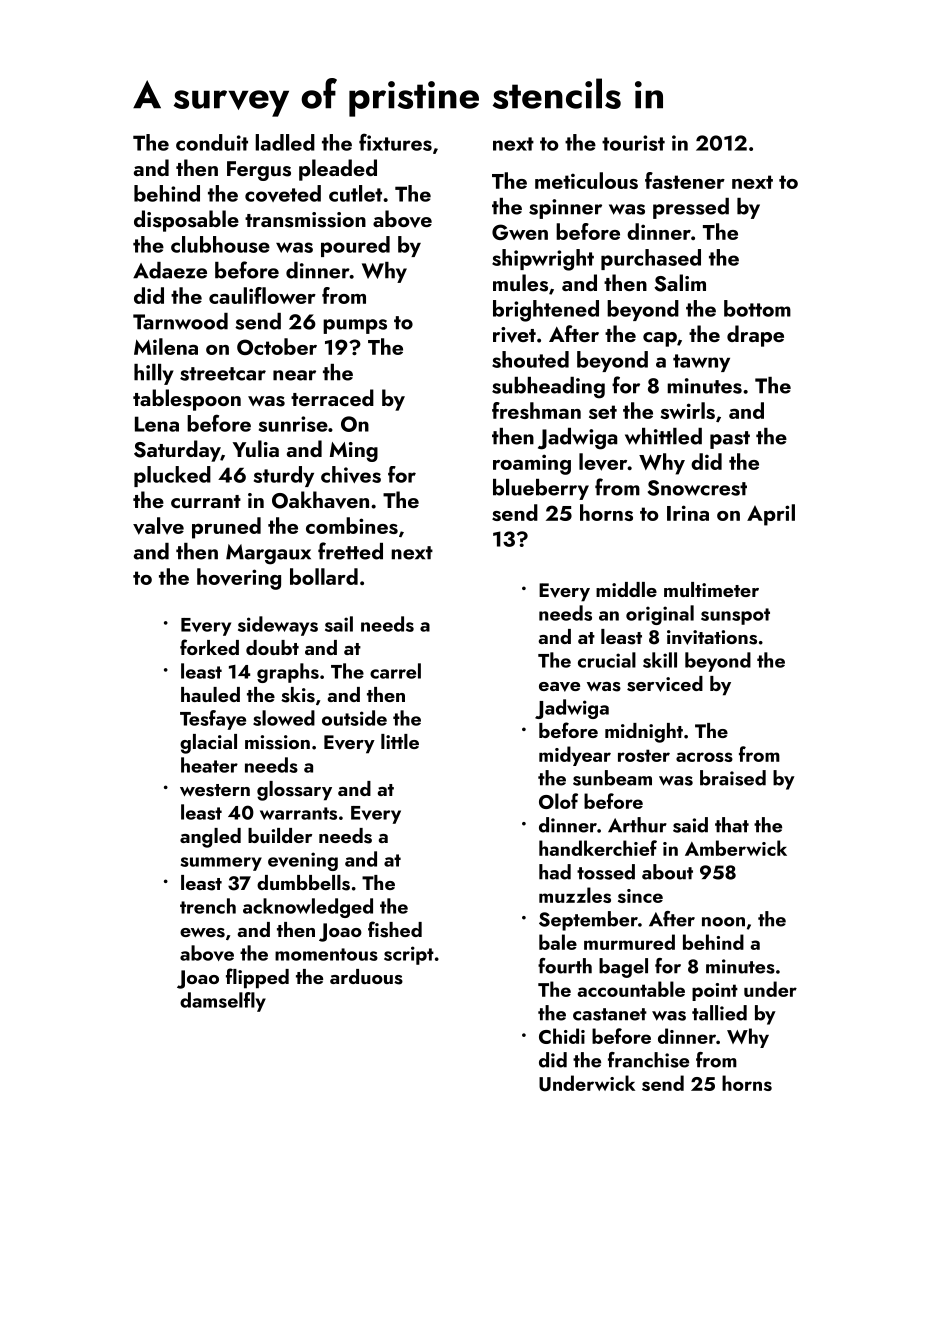 The image size is (932, 1323). What do you see at coordinates (351, 474) in the document?
I see `chives` at bounding box center [351, 474].
